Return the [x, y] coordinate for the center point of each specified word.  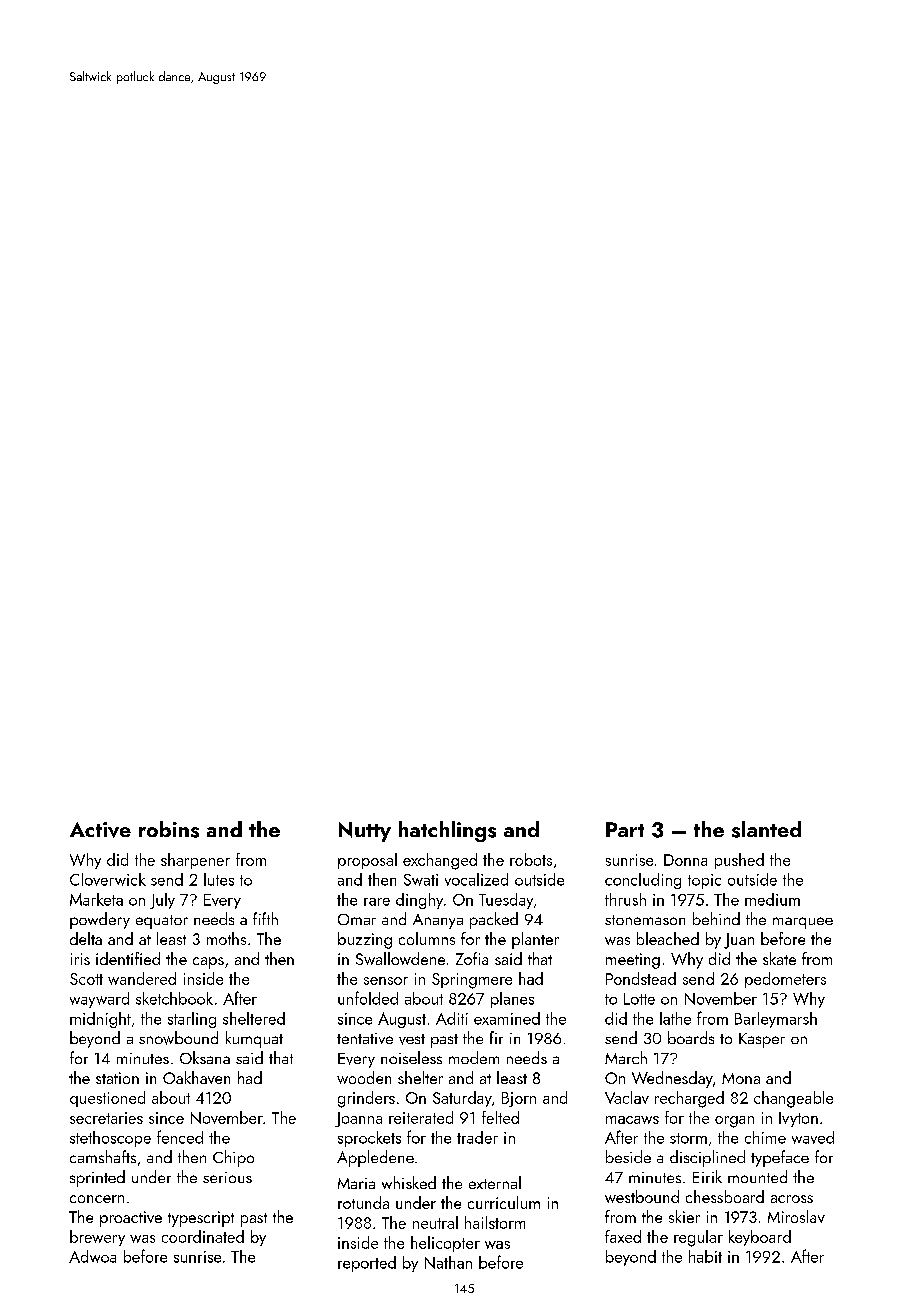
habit [705, 1256]
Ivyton [798, 1119]
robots [531, 859]
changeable [793, 1099]
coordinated [203, 1236]
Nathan [448, 1262]
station [117, 1078]
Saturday [462, 1099]
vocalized [476, 879]
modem [474, 1057]
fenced [180, 1137]
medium [772, 899]
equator [162, 922]
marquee [803, 923]
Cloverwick [108, 879]
